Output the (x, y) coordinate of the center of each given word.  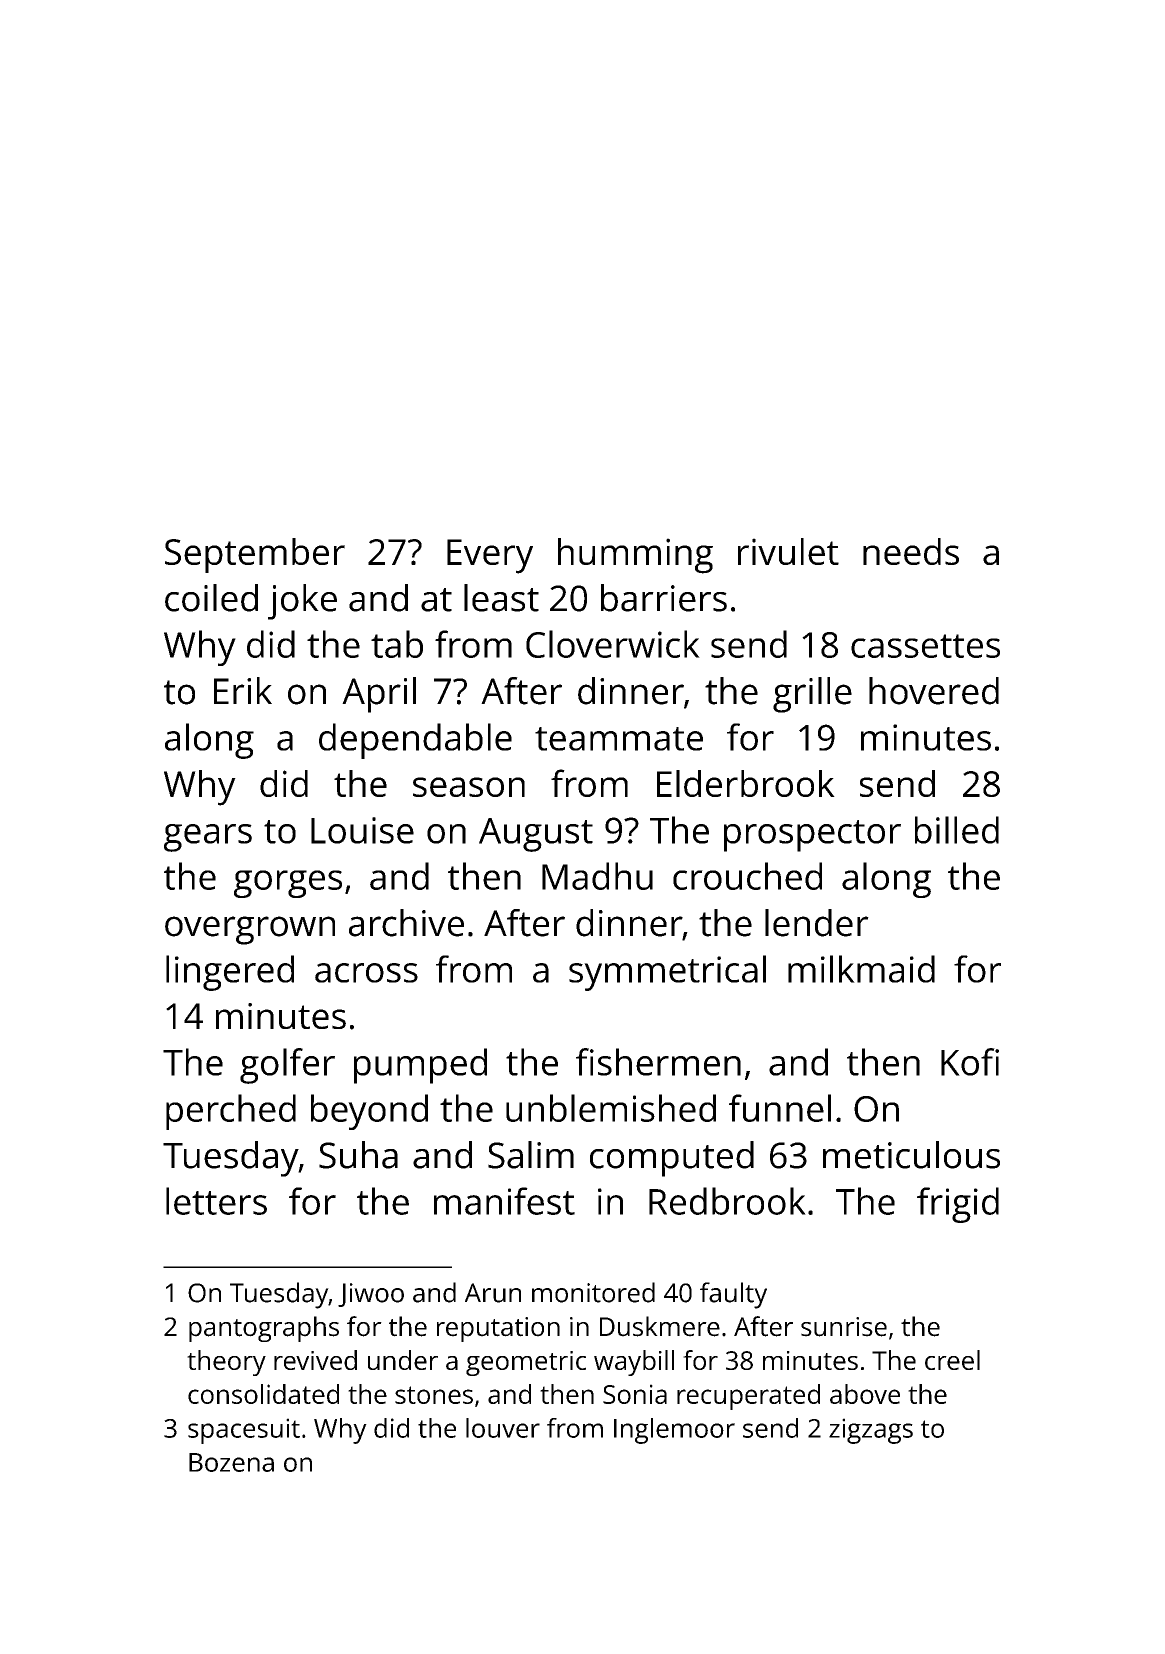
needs (911, 551)
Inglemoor (674, 1431)
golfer (287, 1066)
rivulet (788, 551)
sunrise (844, 1327)
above (865, 1394)
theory (226, 1363)
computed (672, 1159)
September (255, 555)
